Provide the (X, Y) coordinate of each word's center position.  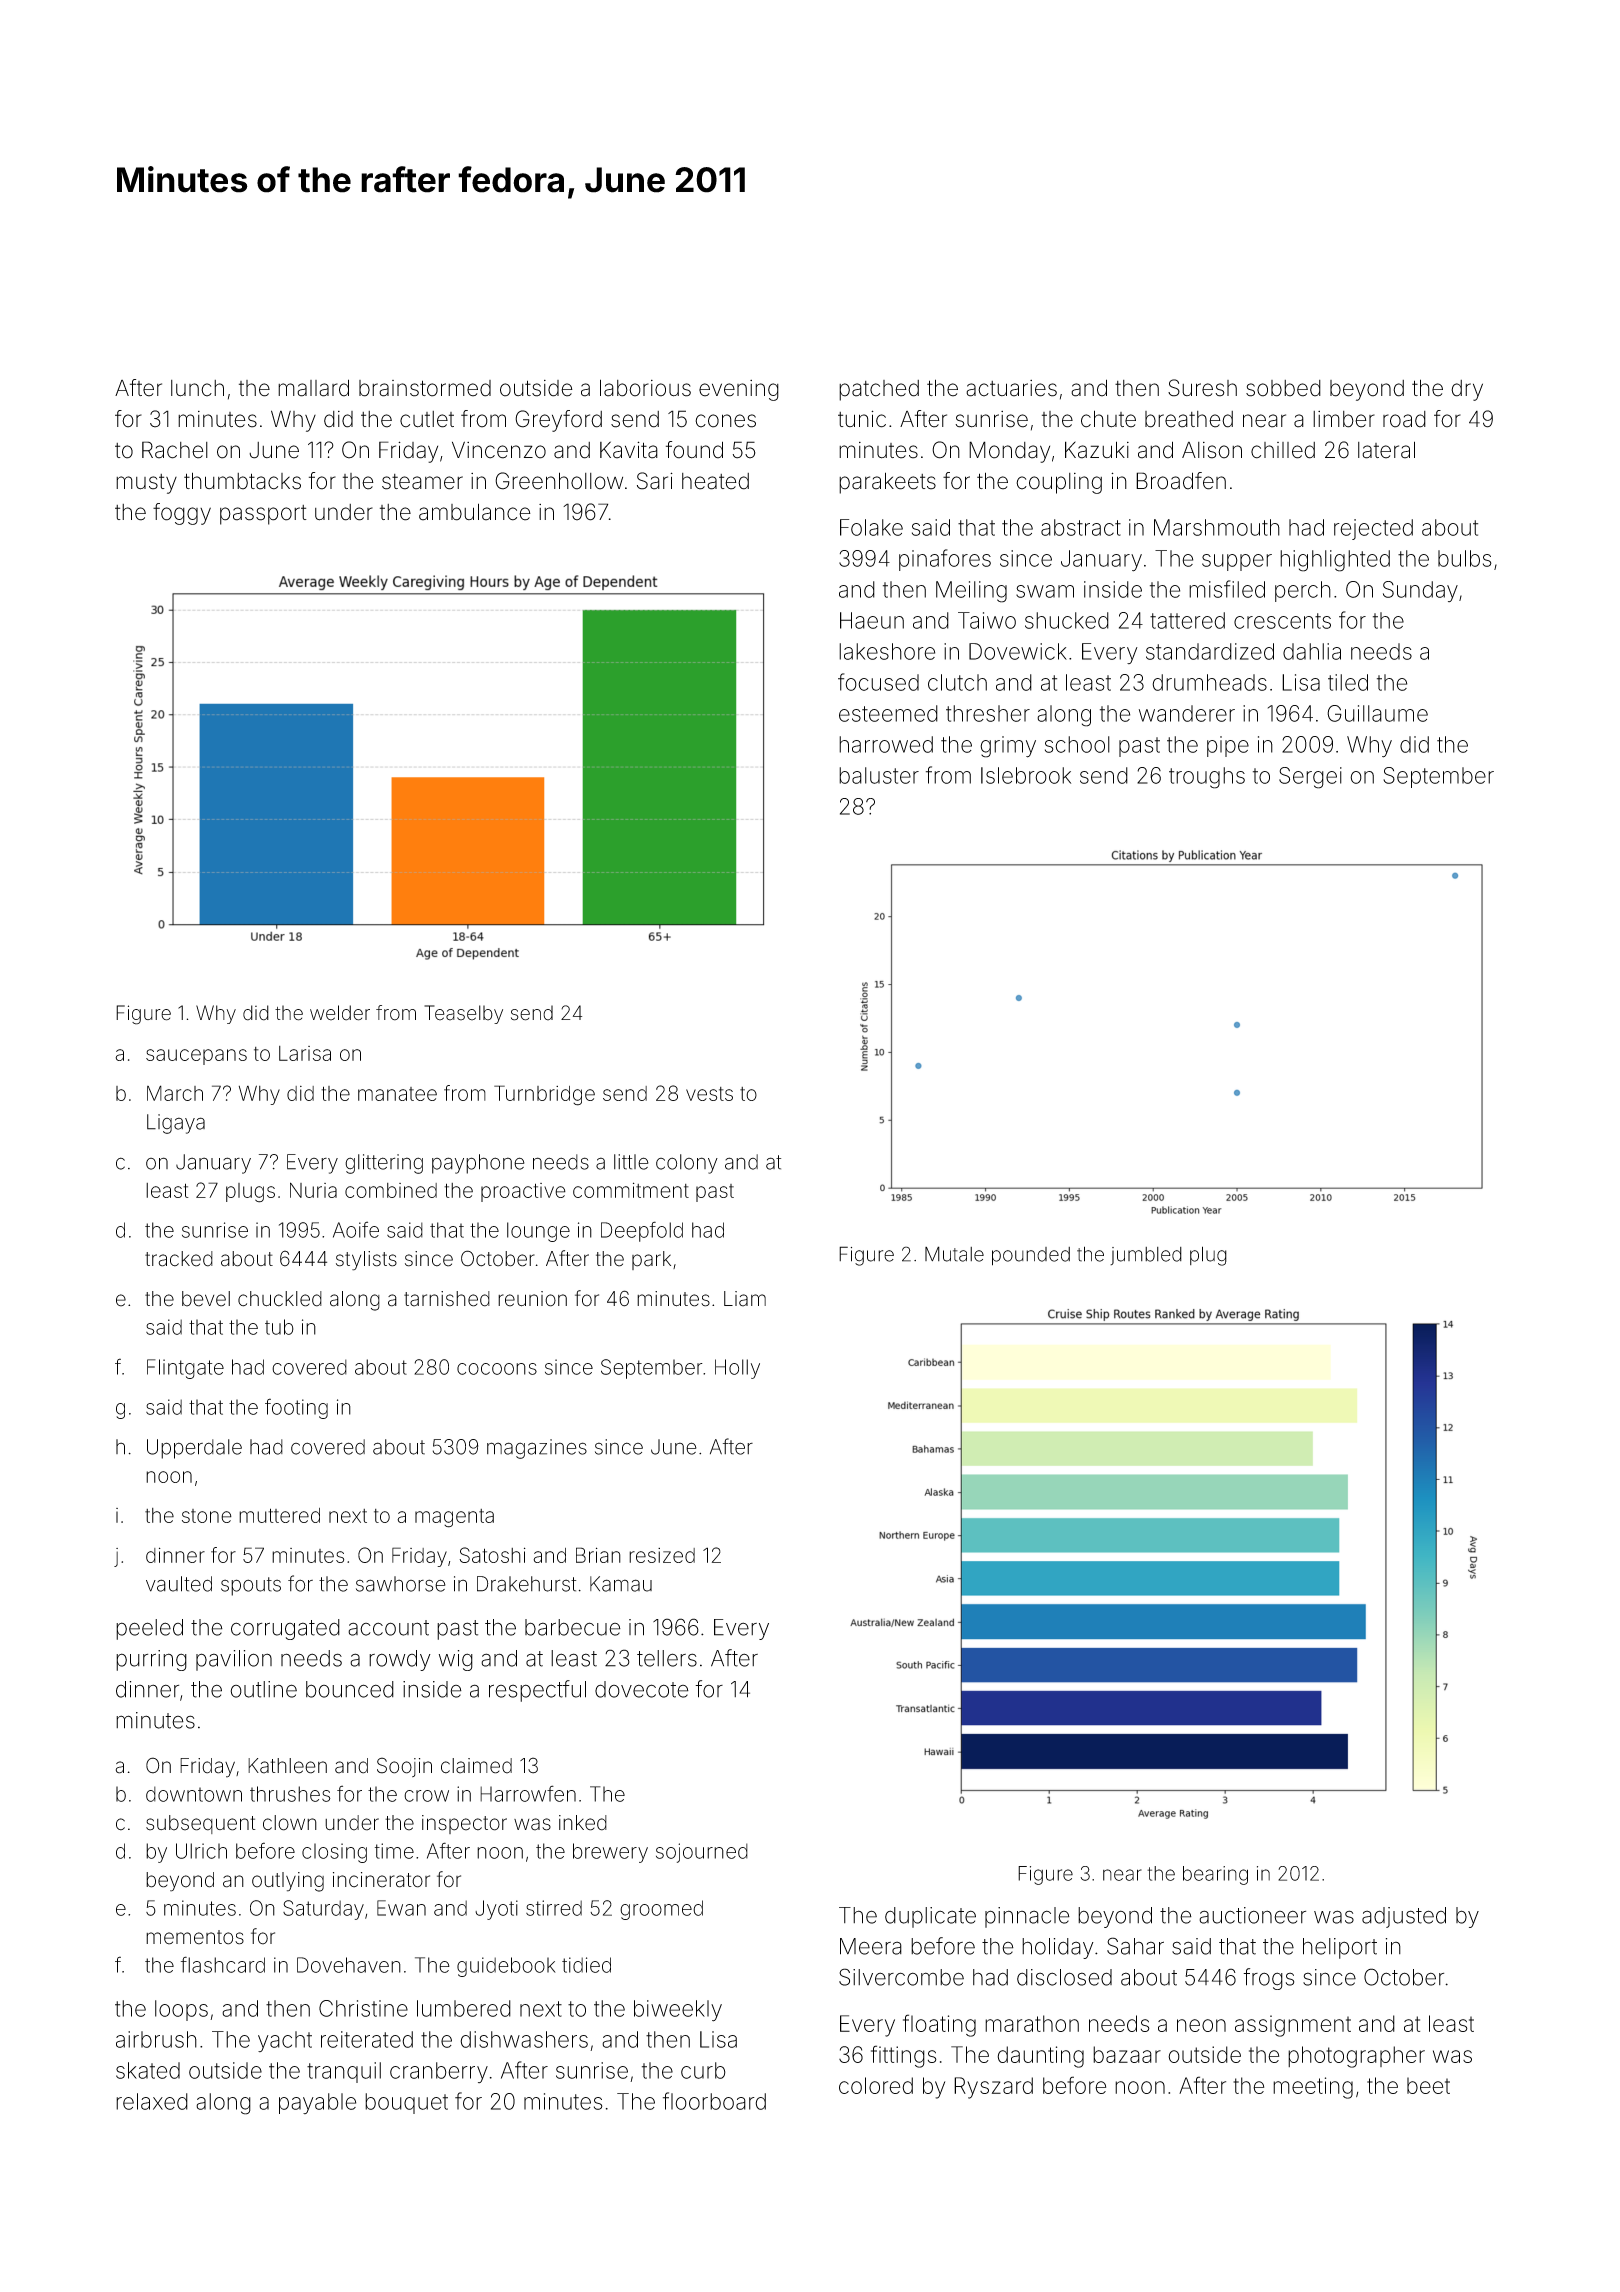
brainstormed (425, 388)
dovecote (642, 1689)
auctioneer (1252, 1915)
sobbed (1283, 388)
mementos (195, 1937)
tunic (862, 419)
